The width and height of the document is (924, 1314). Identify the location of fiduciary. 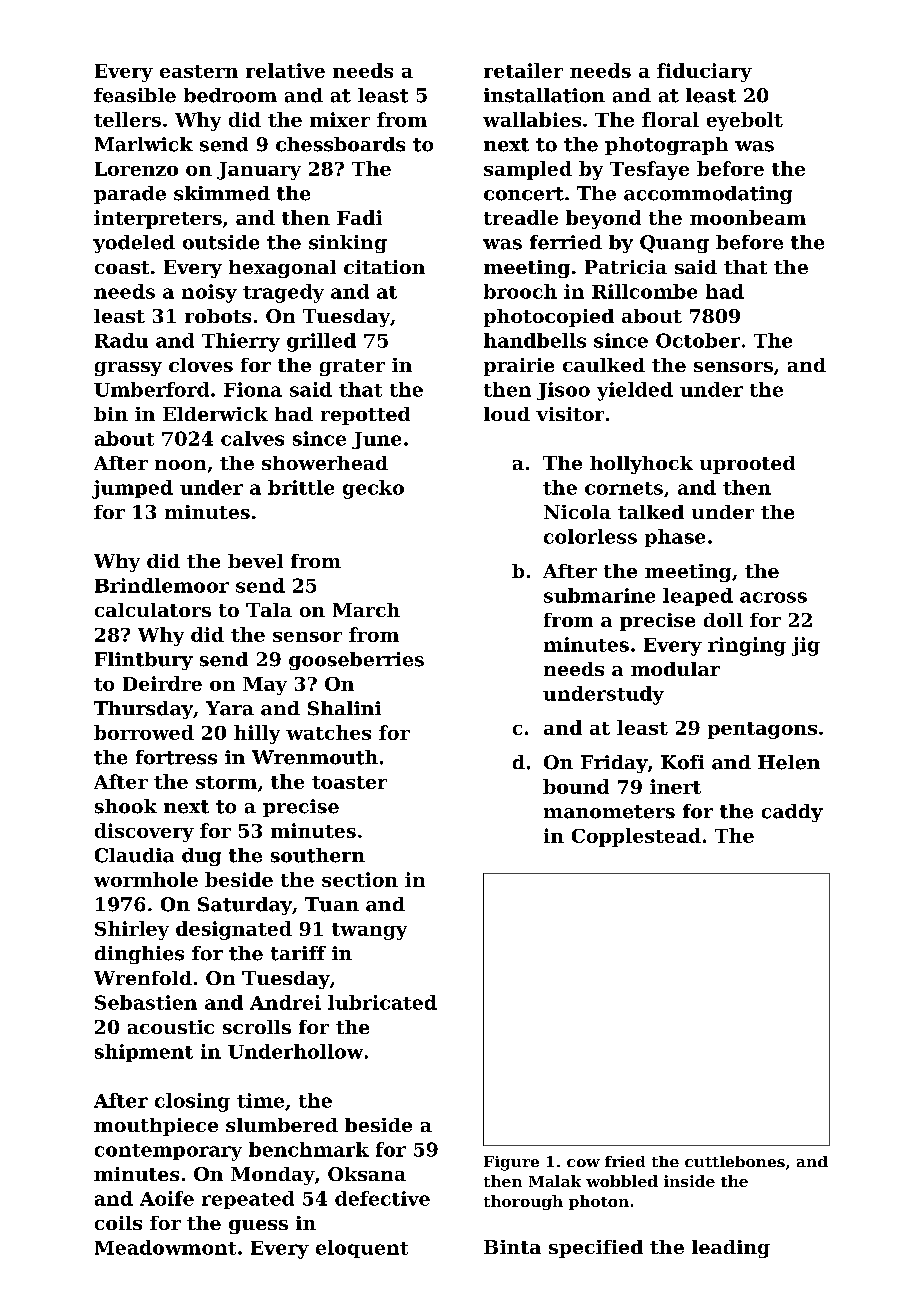
(704, 72).
